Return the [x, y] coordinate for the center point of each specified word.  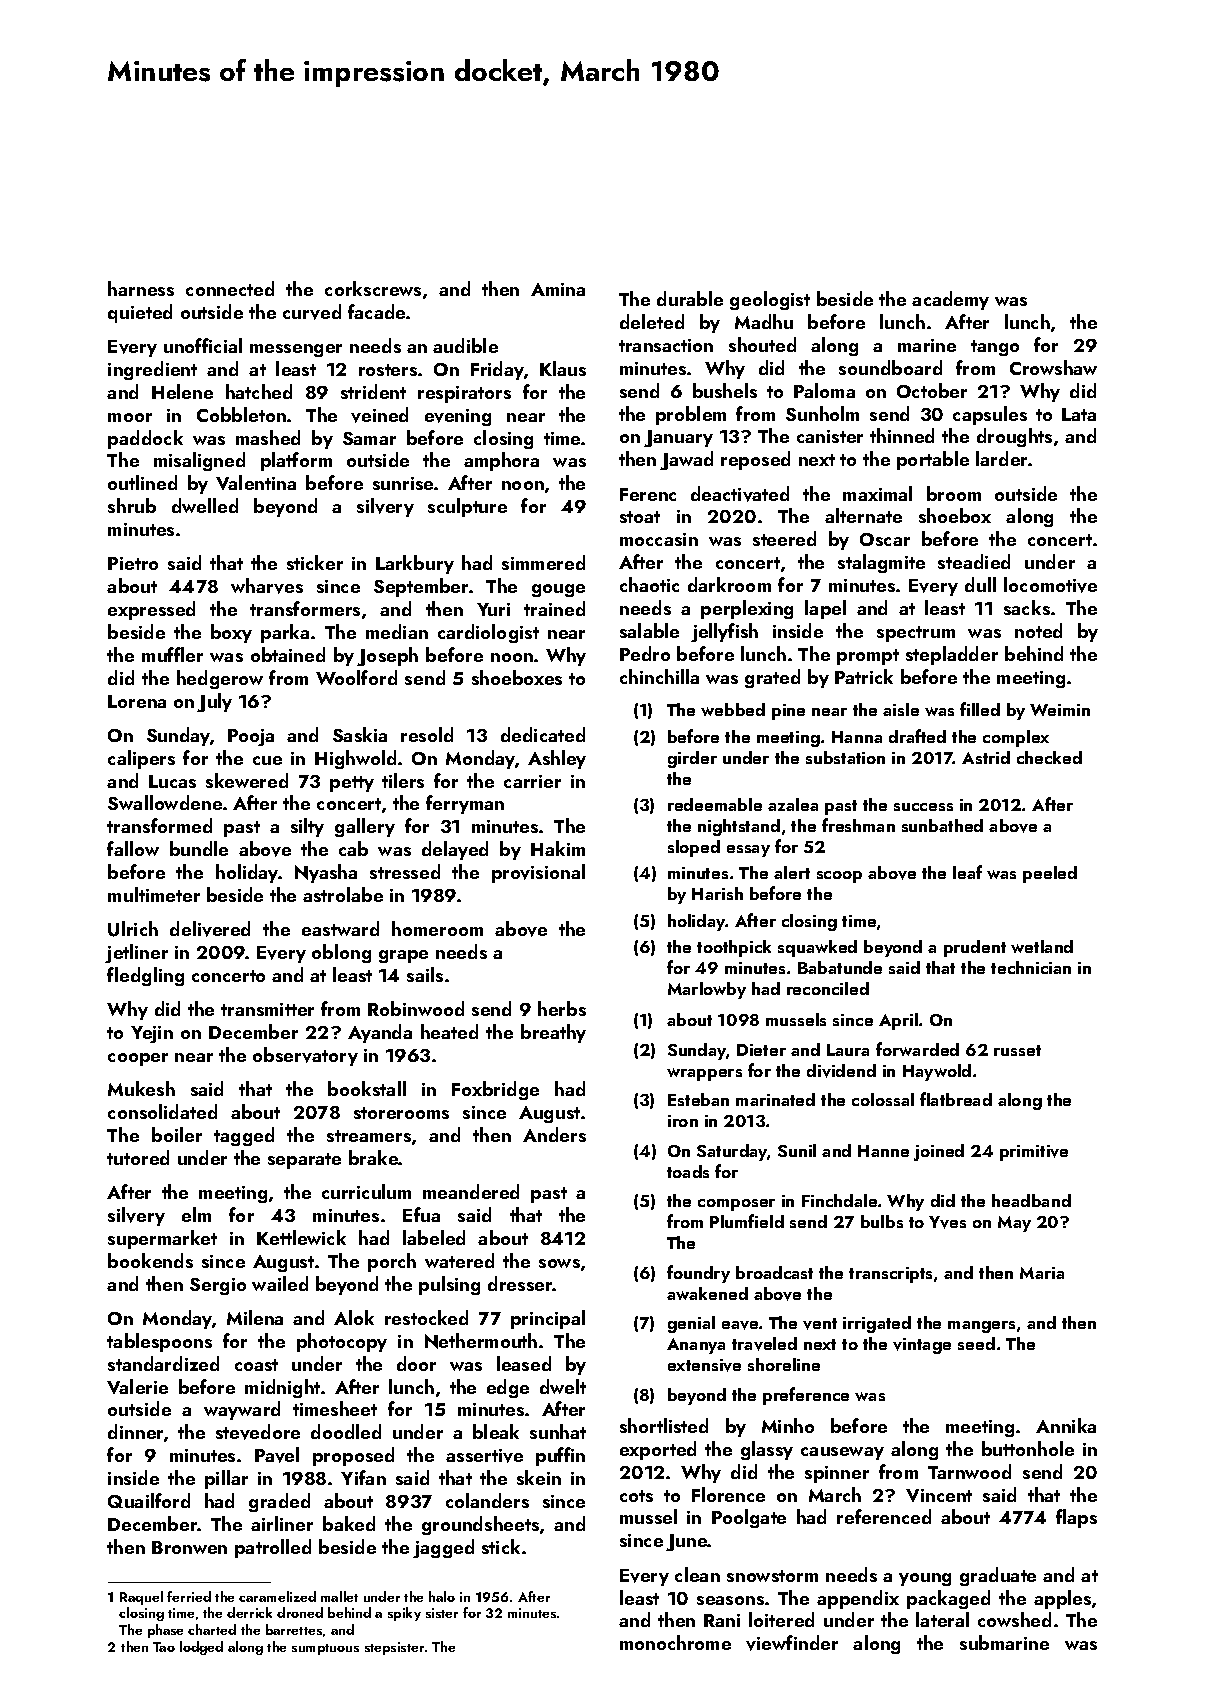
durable [690, 298]
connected [230, 288]
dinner [135, 1431]
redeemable [715, 804]
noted [1038, 630]
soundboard [890, 367]
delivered [210, 929]
